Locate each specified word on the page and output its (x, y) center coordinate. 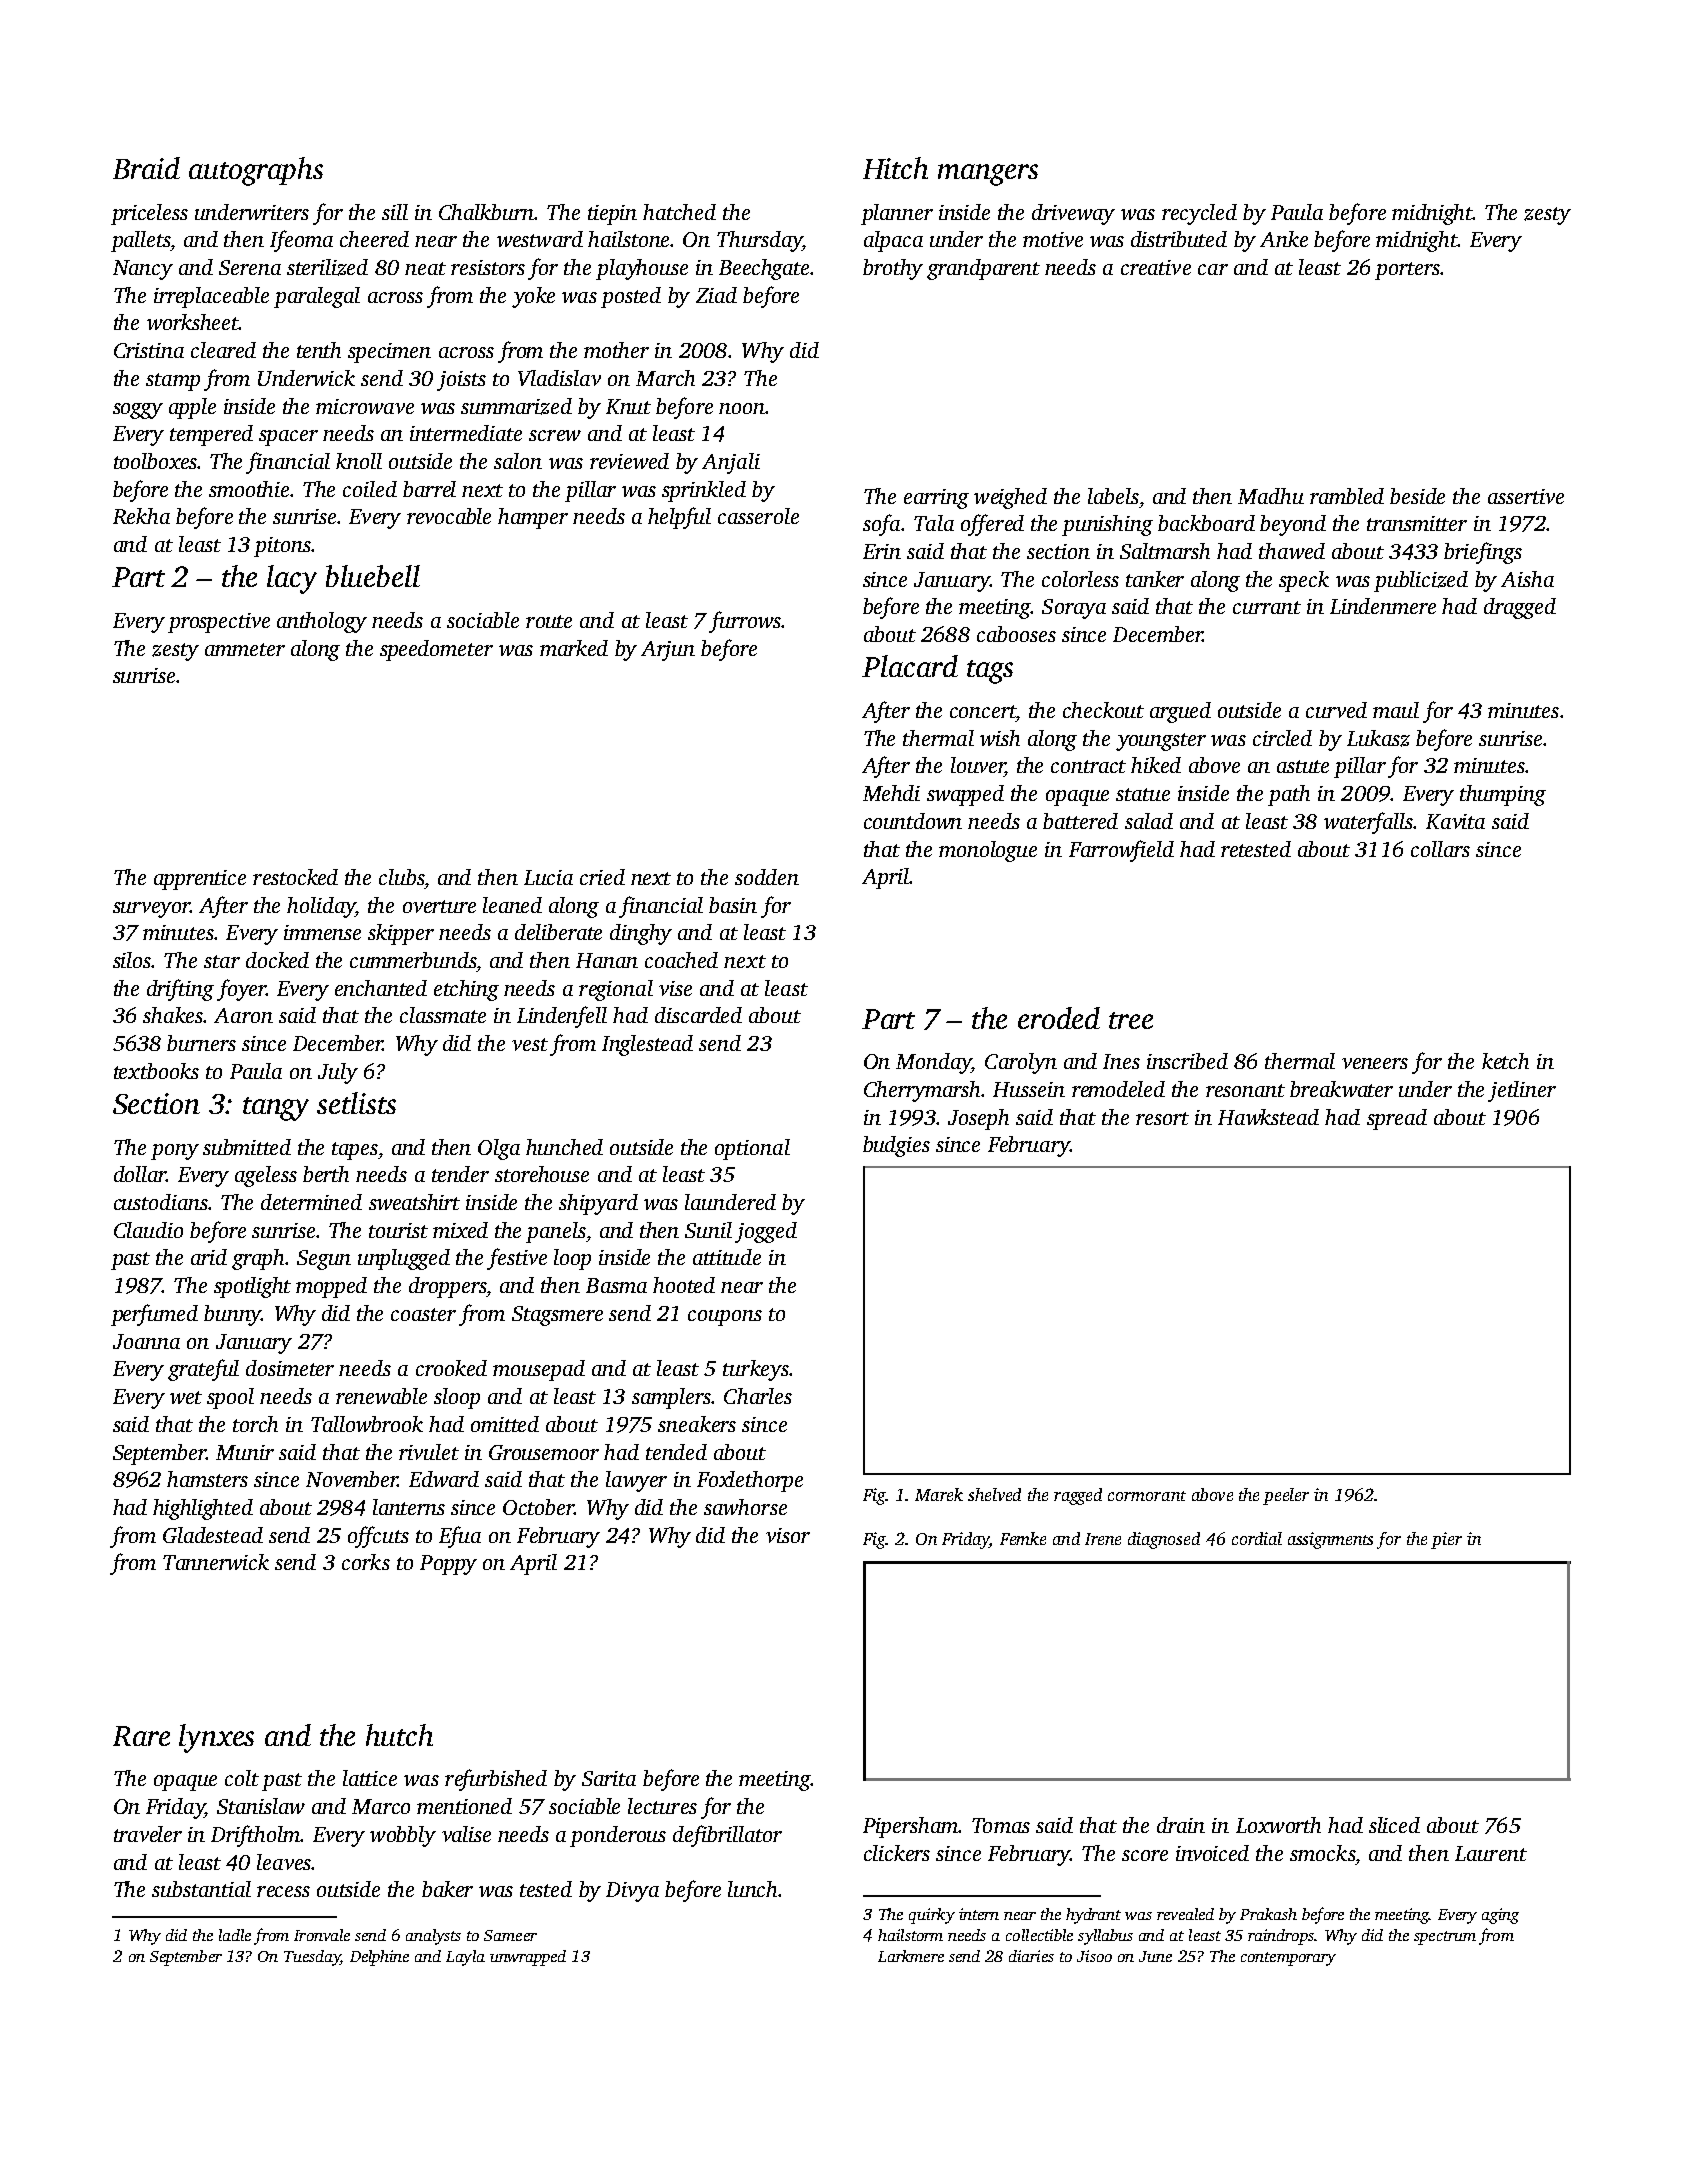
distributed (1179, 239)
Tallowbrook (367, 1424)
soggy (138, 411)
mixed (460, 1230)
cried (602, 877)
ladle (235, 1935)
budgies (896, 1146)
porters (1407, 271)
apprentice (200, 880)
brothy (893, 269)
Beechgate (764, 269)
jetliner (1522, 1091)
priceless (149, 214)
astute (1303, 766)
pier (1446, 1540)
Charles (758, 1396)
